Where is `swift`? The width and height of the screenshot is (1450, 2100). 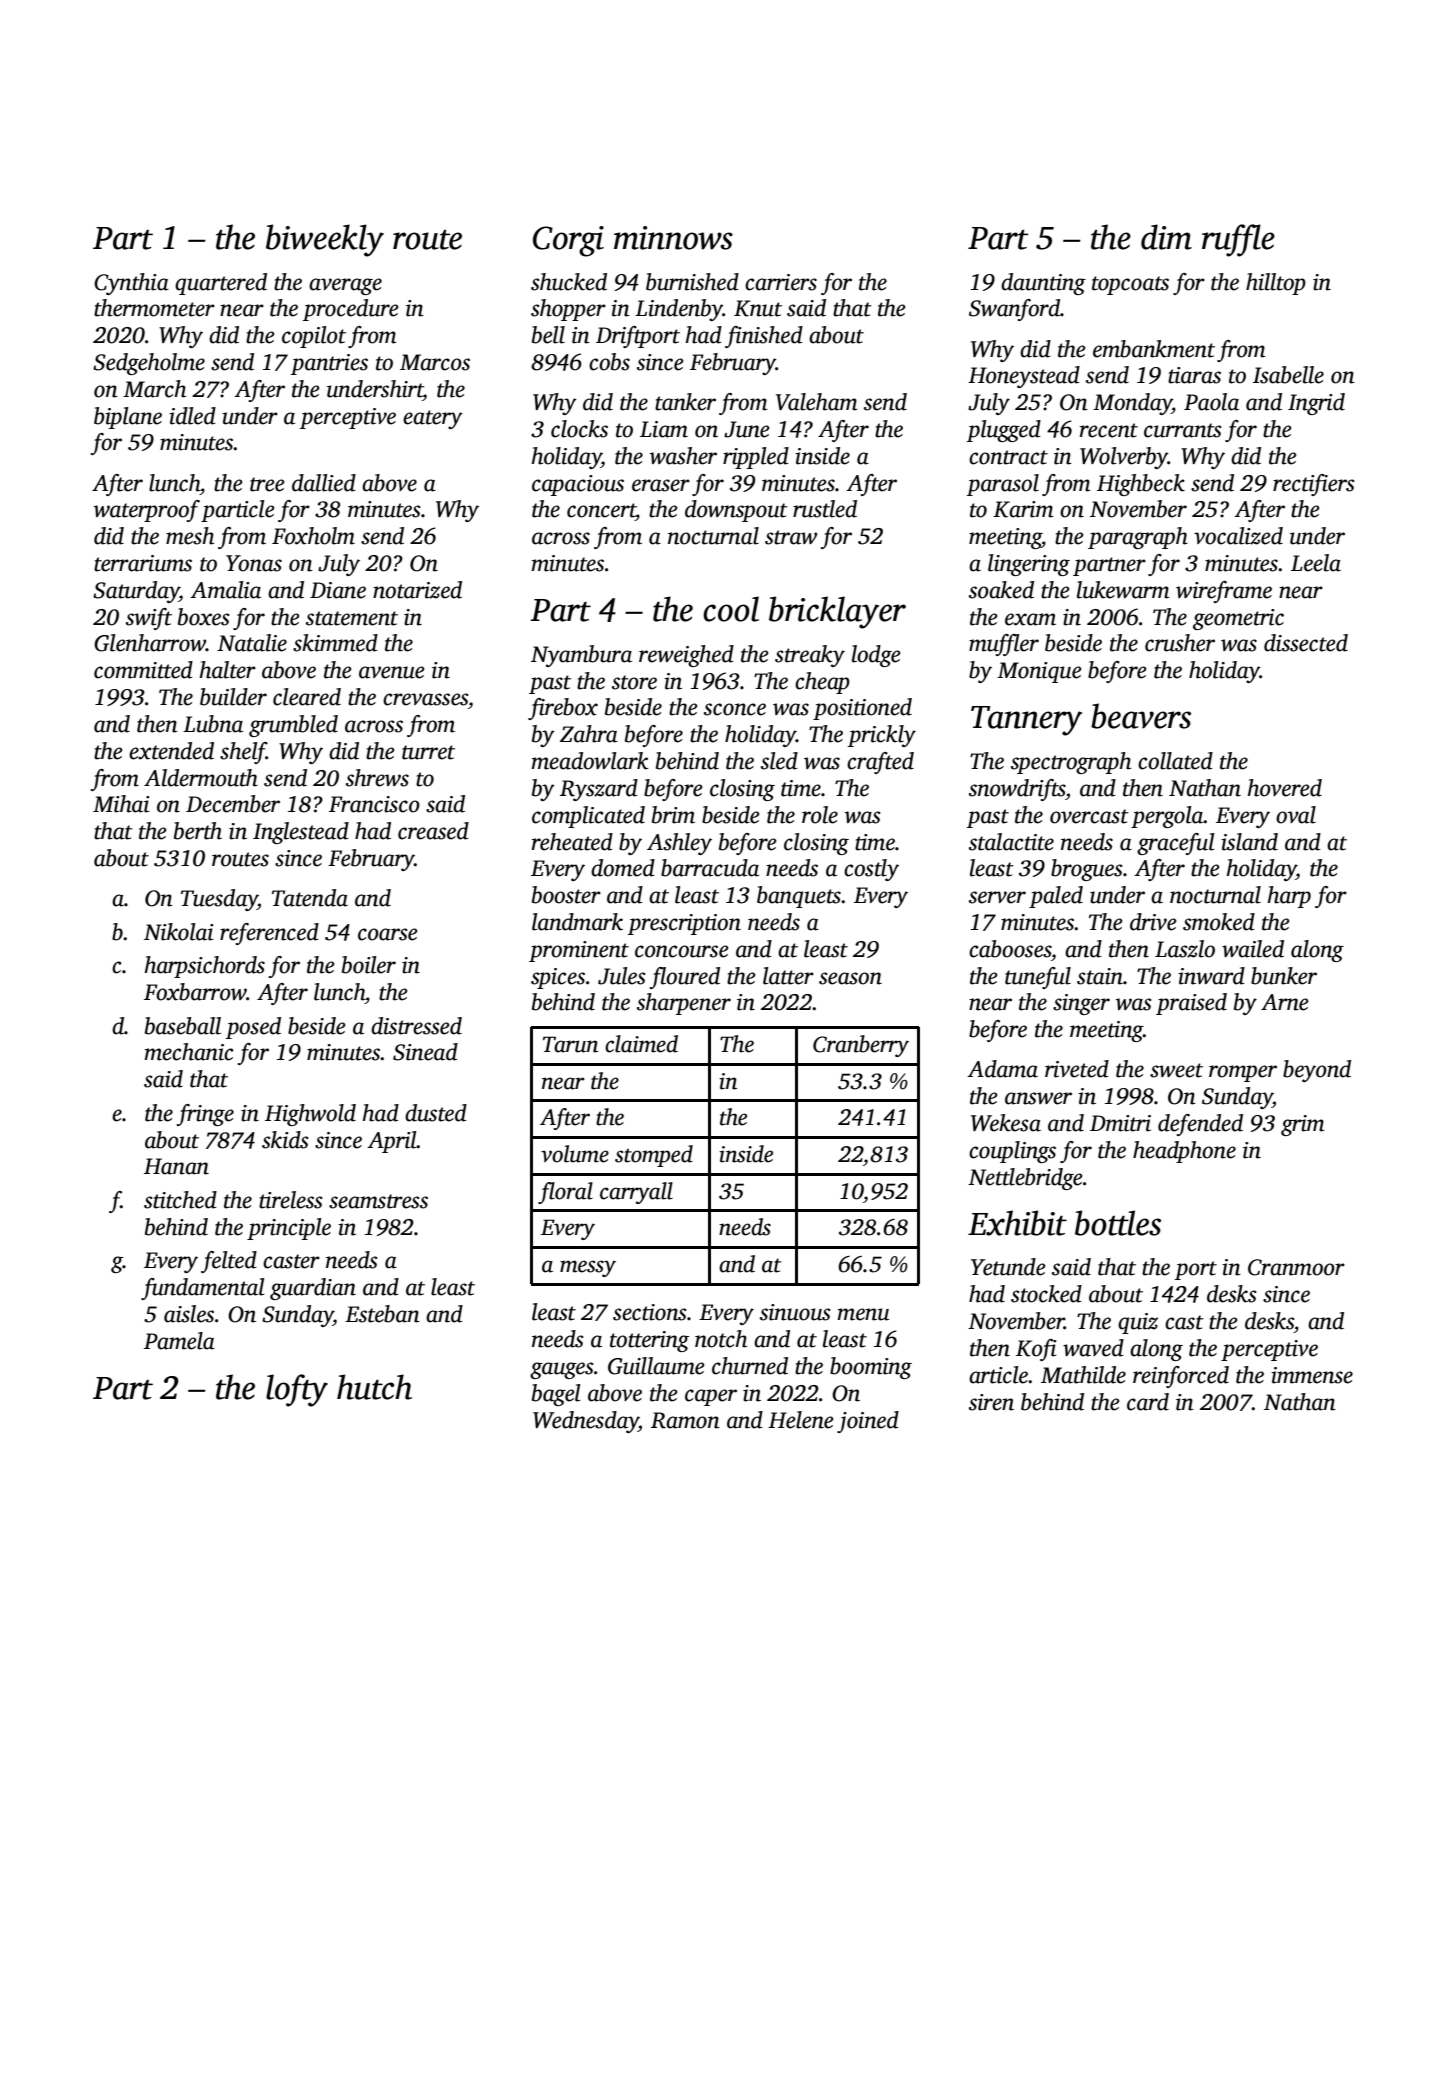 swift is located at coordinates (149, 619).
